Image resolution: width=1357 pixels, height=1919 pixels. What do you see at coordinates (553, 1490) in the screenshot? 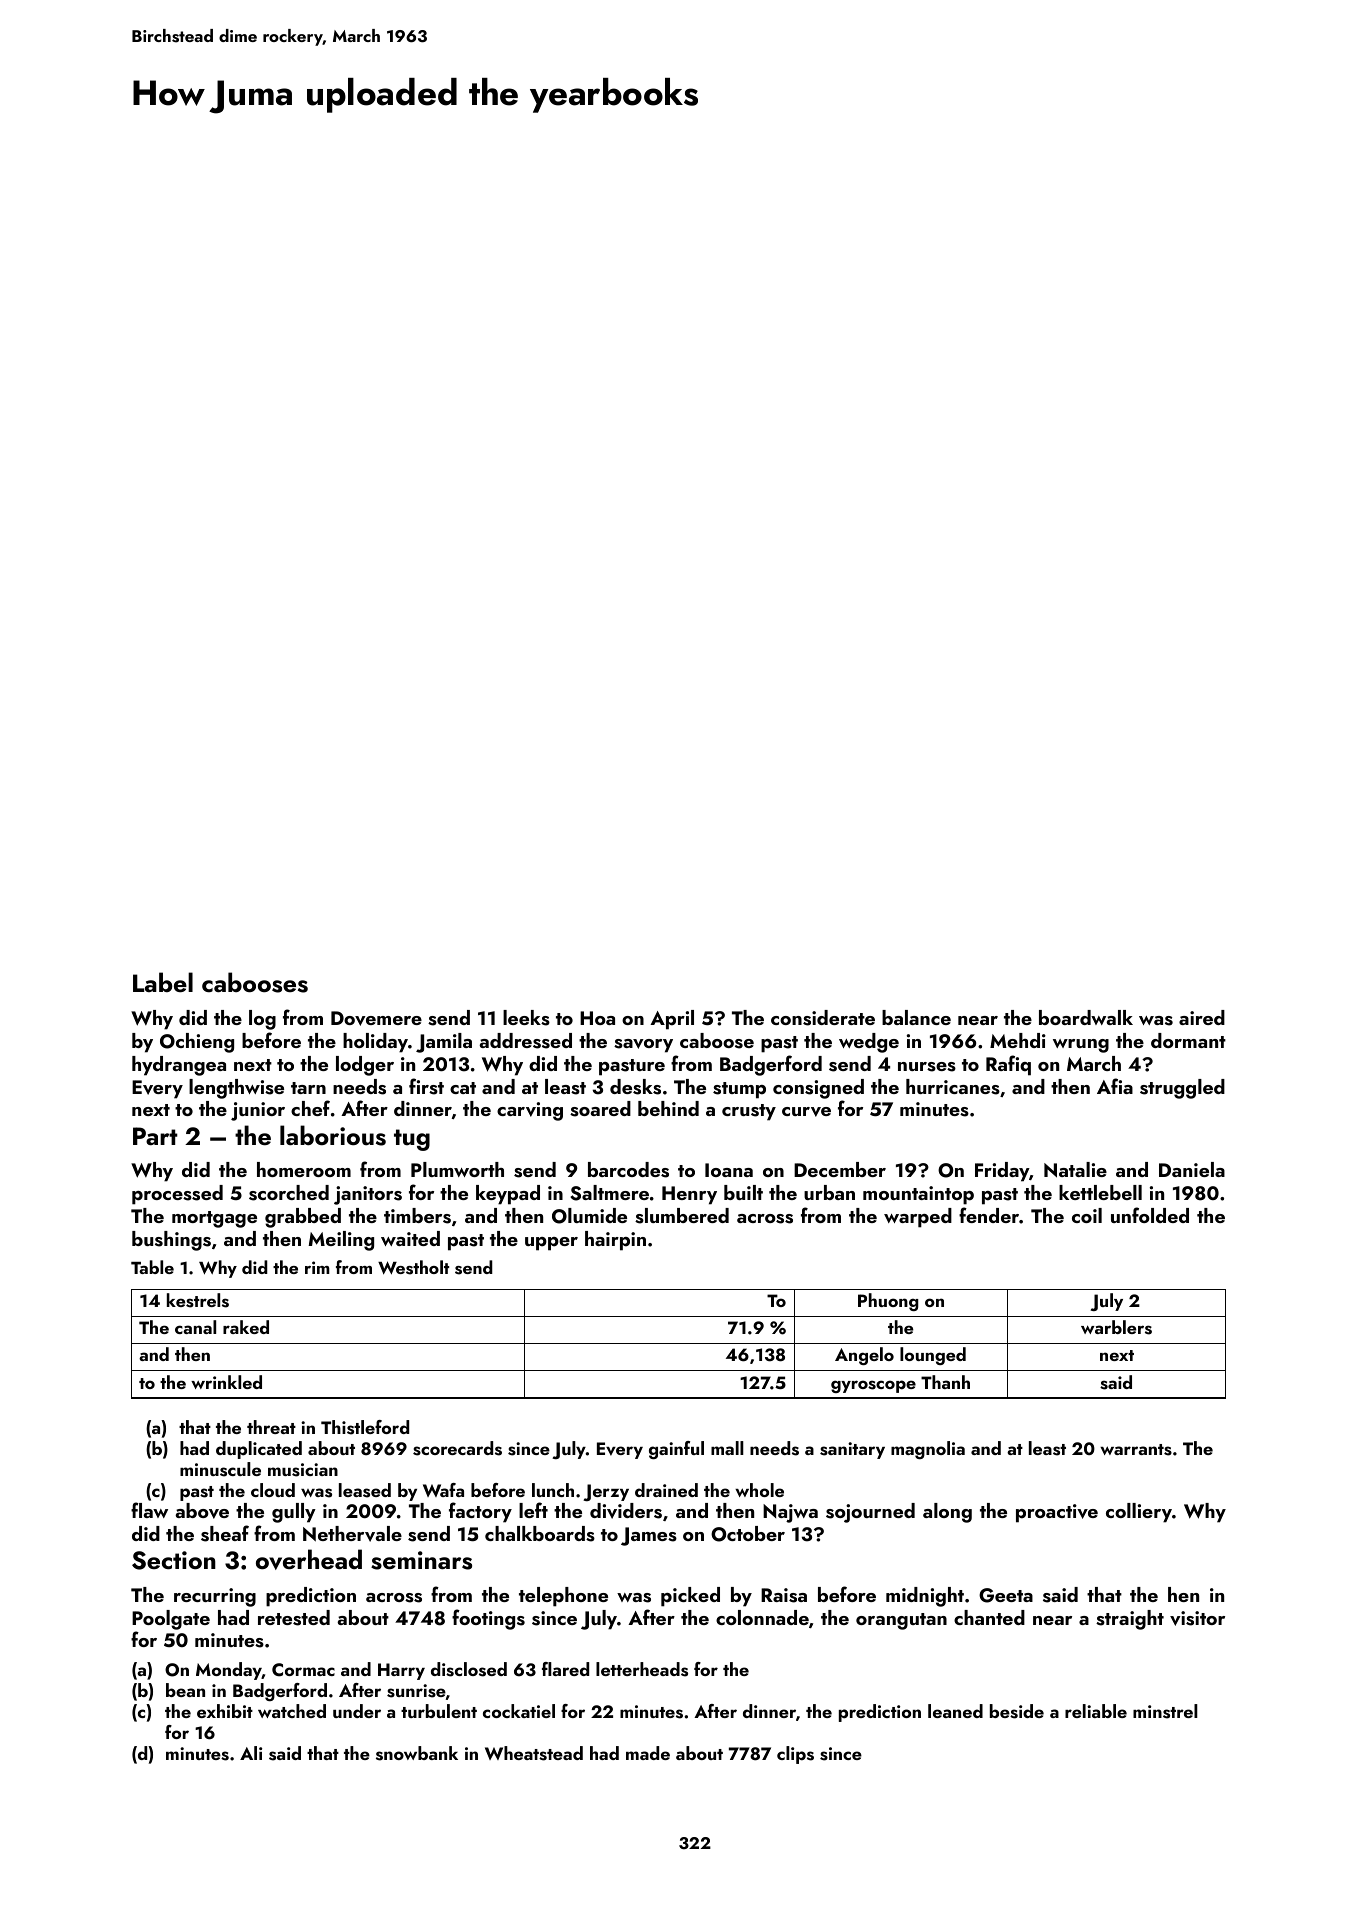
I see `lunch` at bounding box center [553, 1490].
